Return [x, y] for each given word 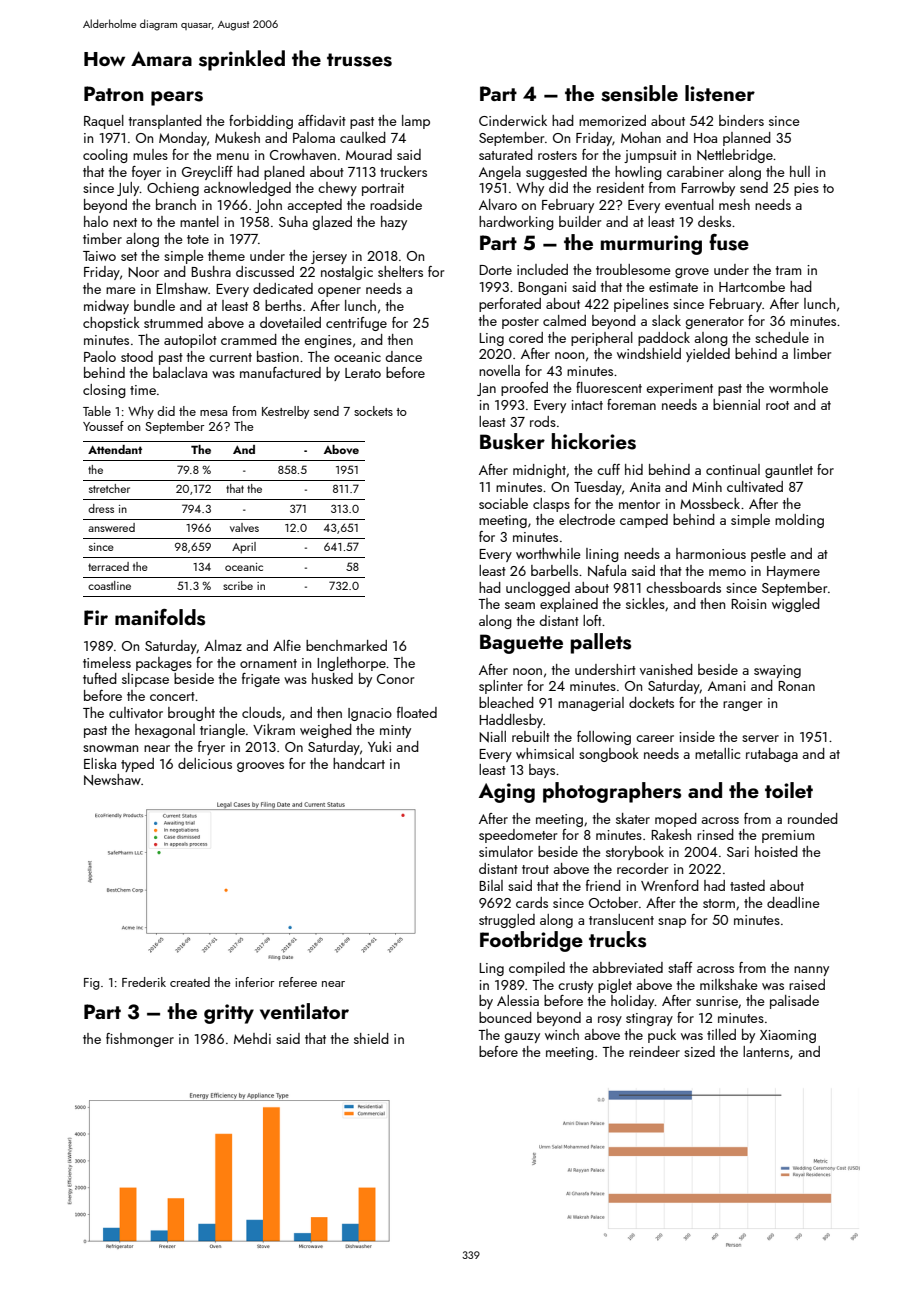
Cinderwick [513, 120]
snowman [110, 748]
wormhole [798, 387]
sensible [639, 93]
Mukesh [237, 137]
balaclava [180, 372]
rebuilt [531, 736]
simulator [506, 851]
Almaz [223, 645]
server [760, 738]
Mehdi [252, 1038]
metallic [717, 753]
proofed [524, 389]
